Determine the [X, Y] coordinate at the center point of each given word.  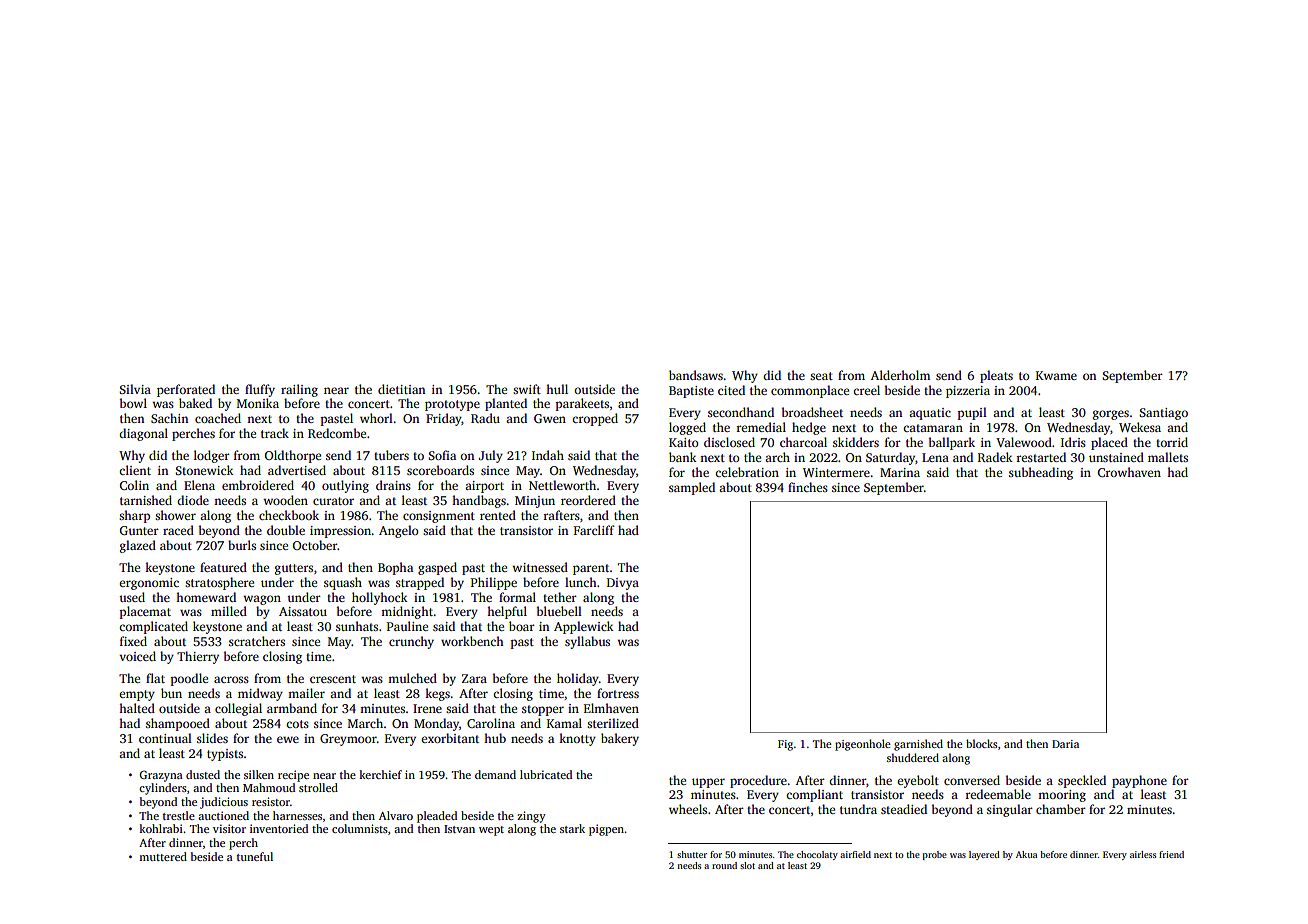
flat [155, 678]
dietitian [401, 389]
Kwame [1056, 375]
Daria [1065, 744]
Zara [474, 678]
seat [821, 376]
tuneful [255, 856]
